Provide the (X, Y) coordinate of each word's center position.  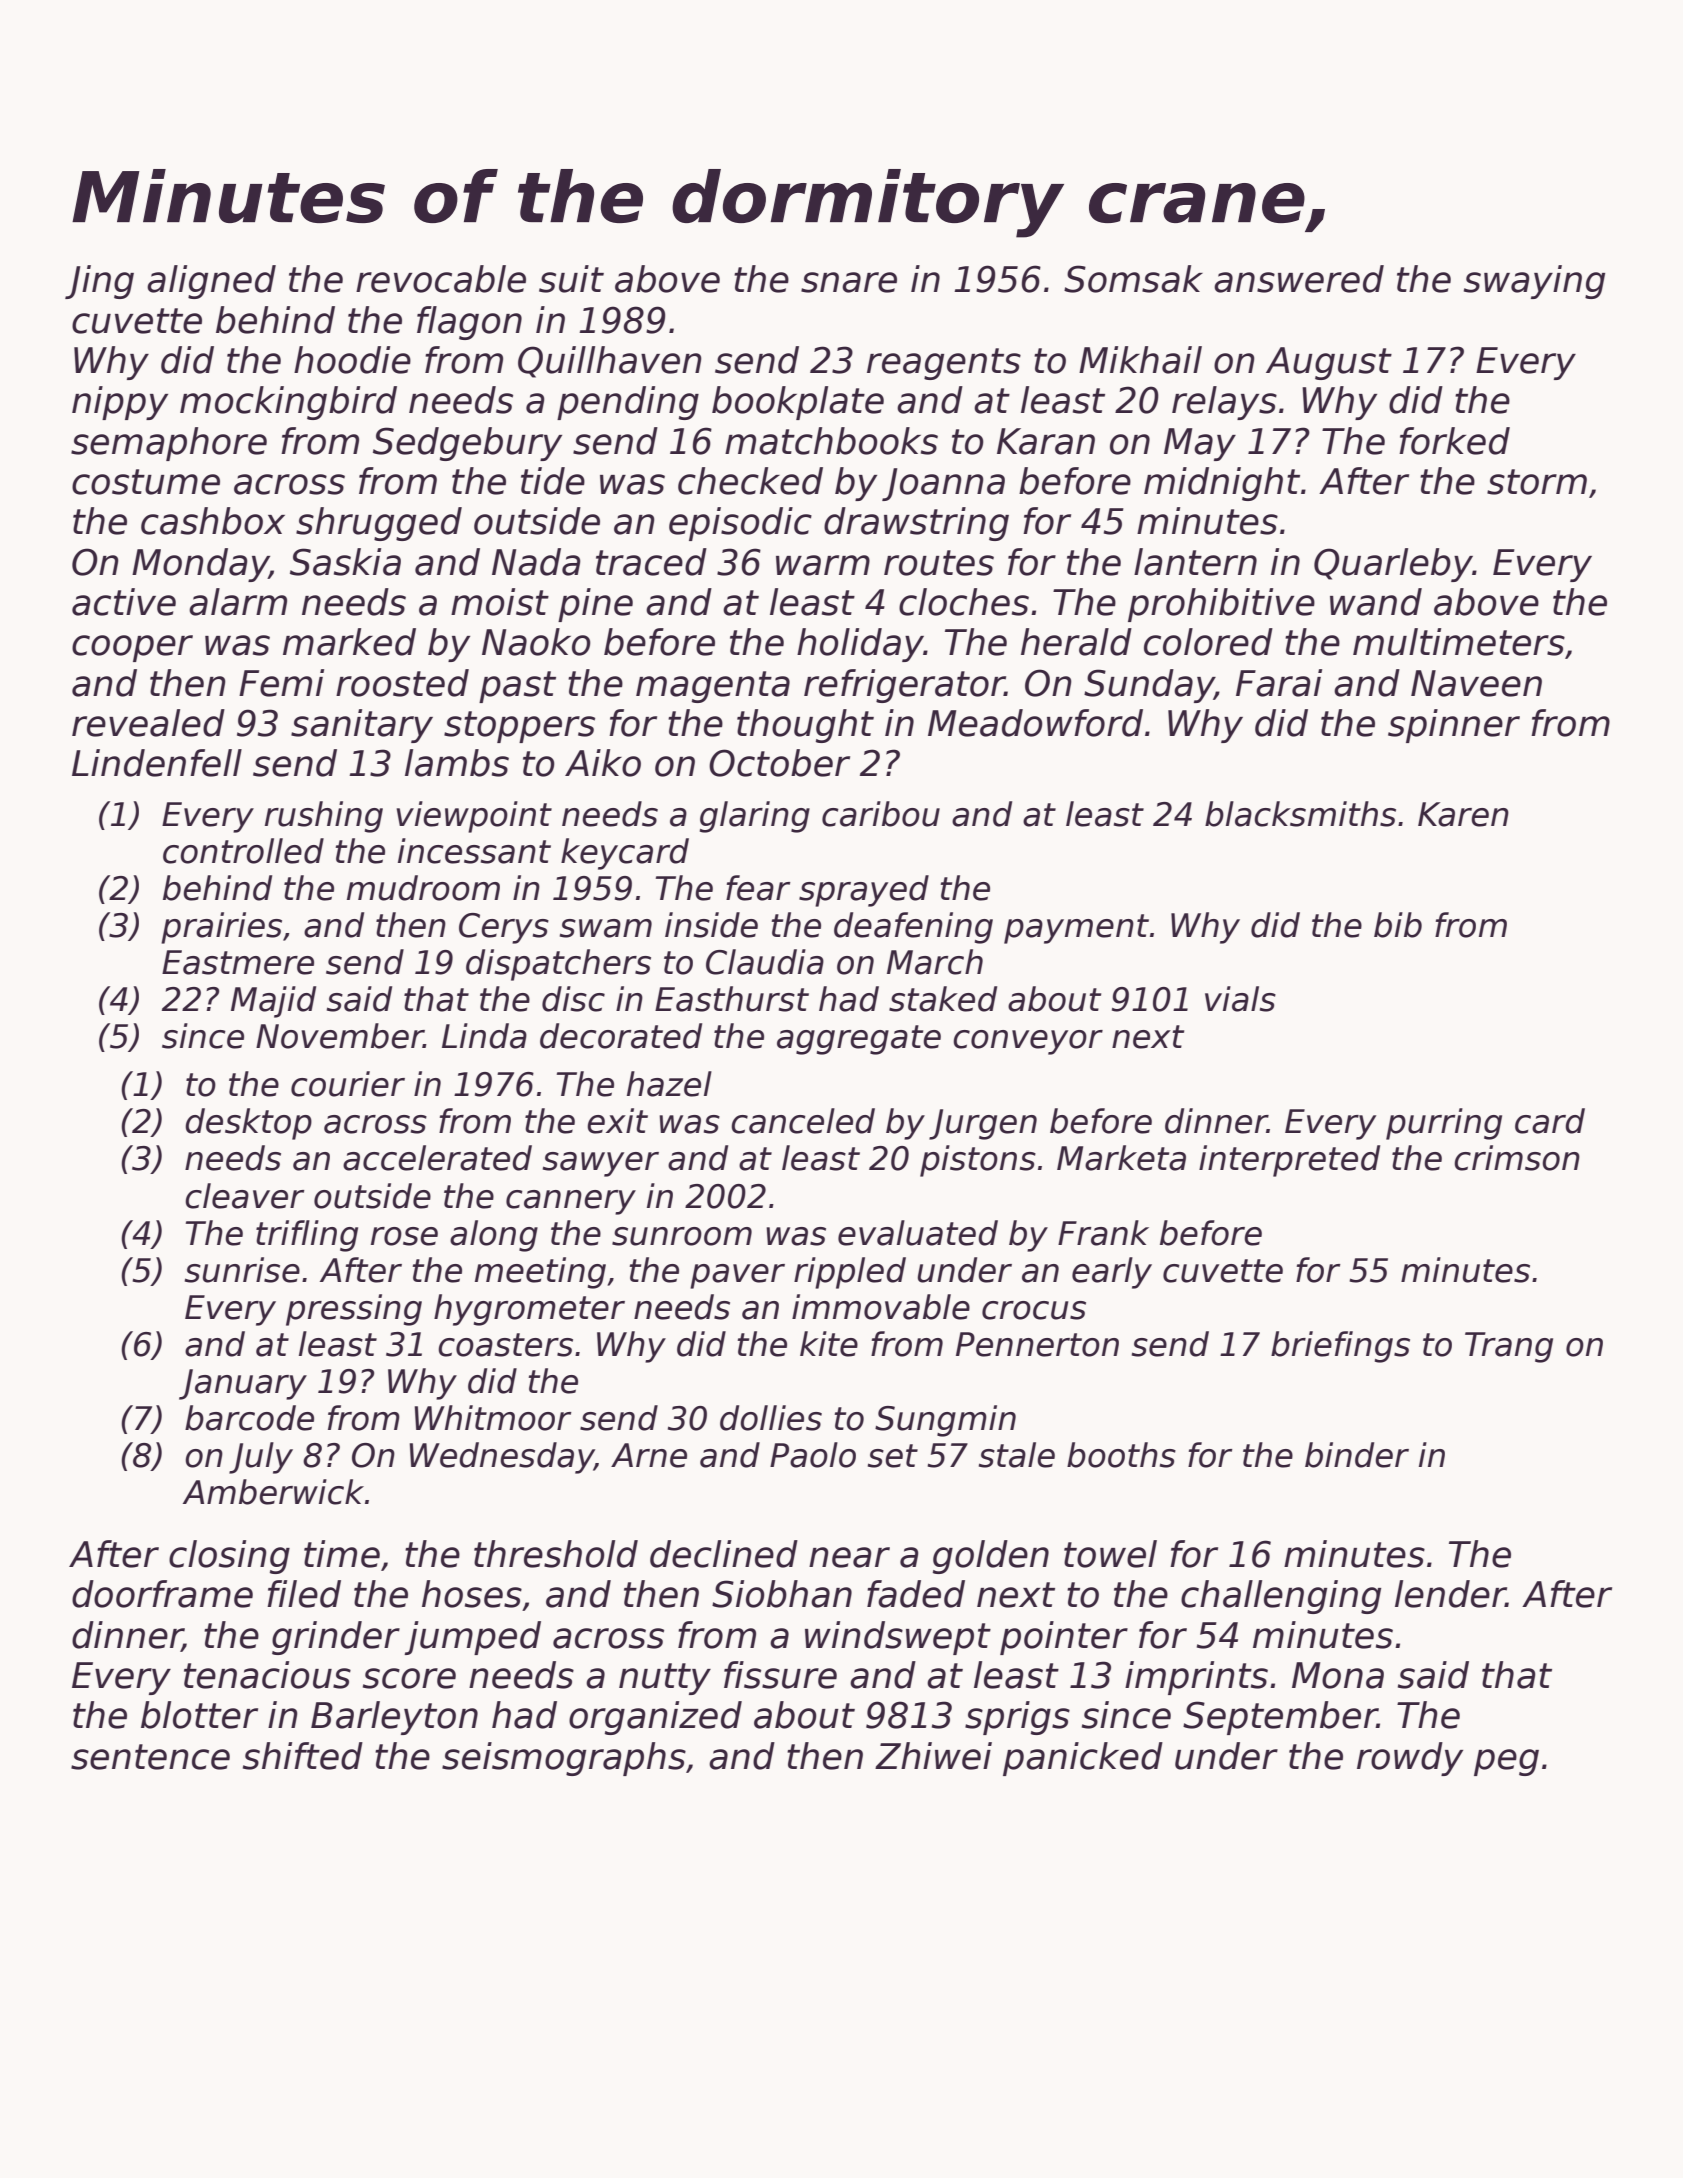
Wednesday (501, 1458)
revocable (441, 279)
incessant (474, 851)
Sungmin (945, 1421)
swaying (1534, 282)
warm (823, 565)
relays (1224, 403)
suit (571, 279)
